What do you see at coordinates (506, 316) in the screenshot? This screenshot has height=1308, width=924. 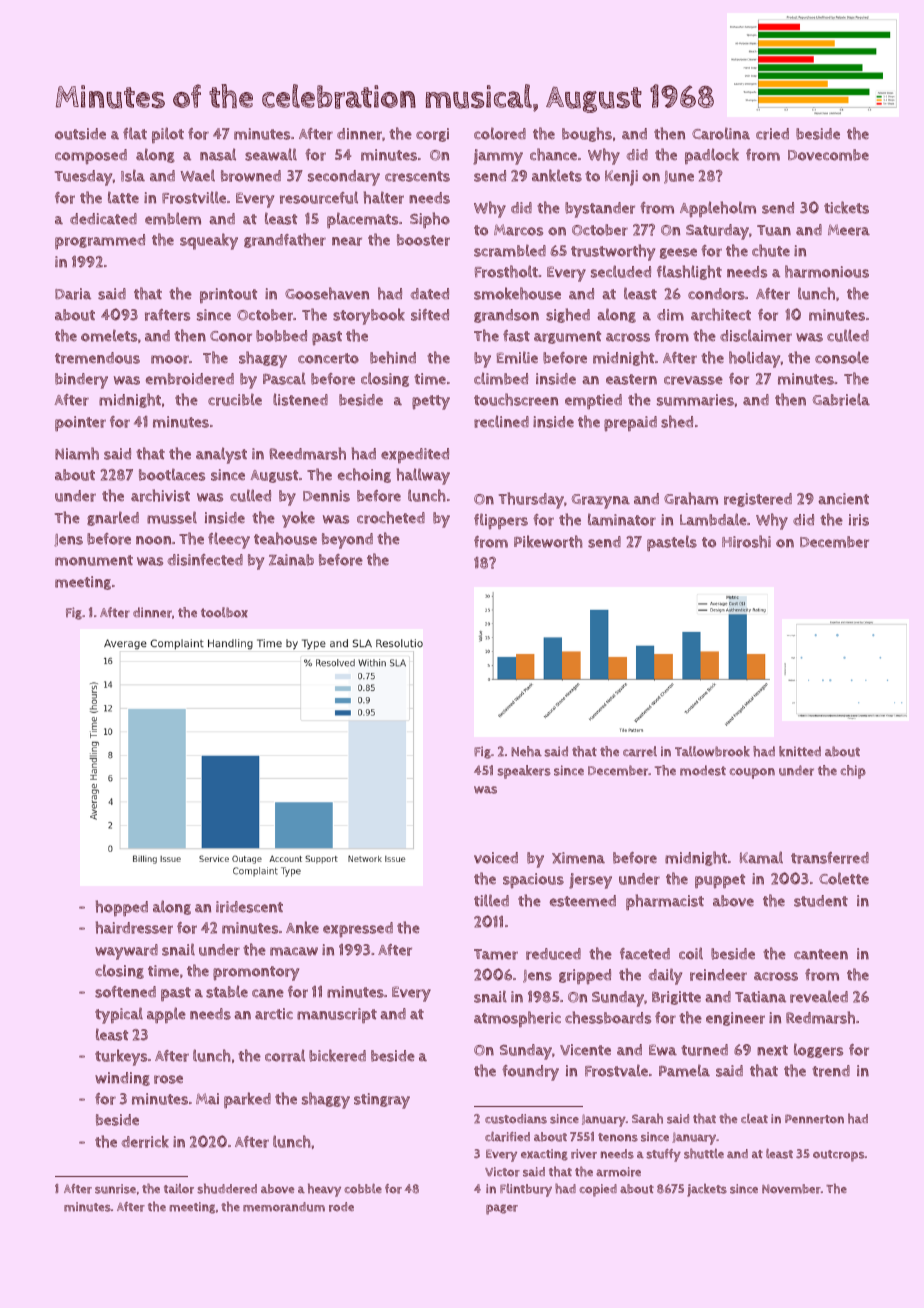 I see `grandson` at bounding box center [506, 316].
